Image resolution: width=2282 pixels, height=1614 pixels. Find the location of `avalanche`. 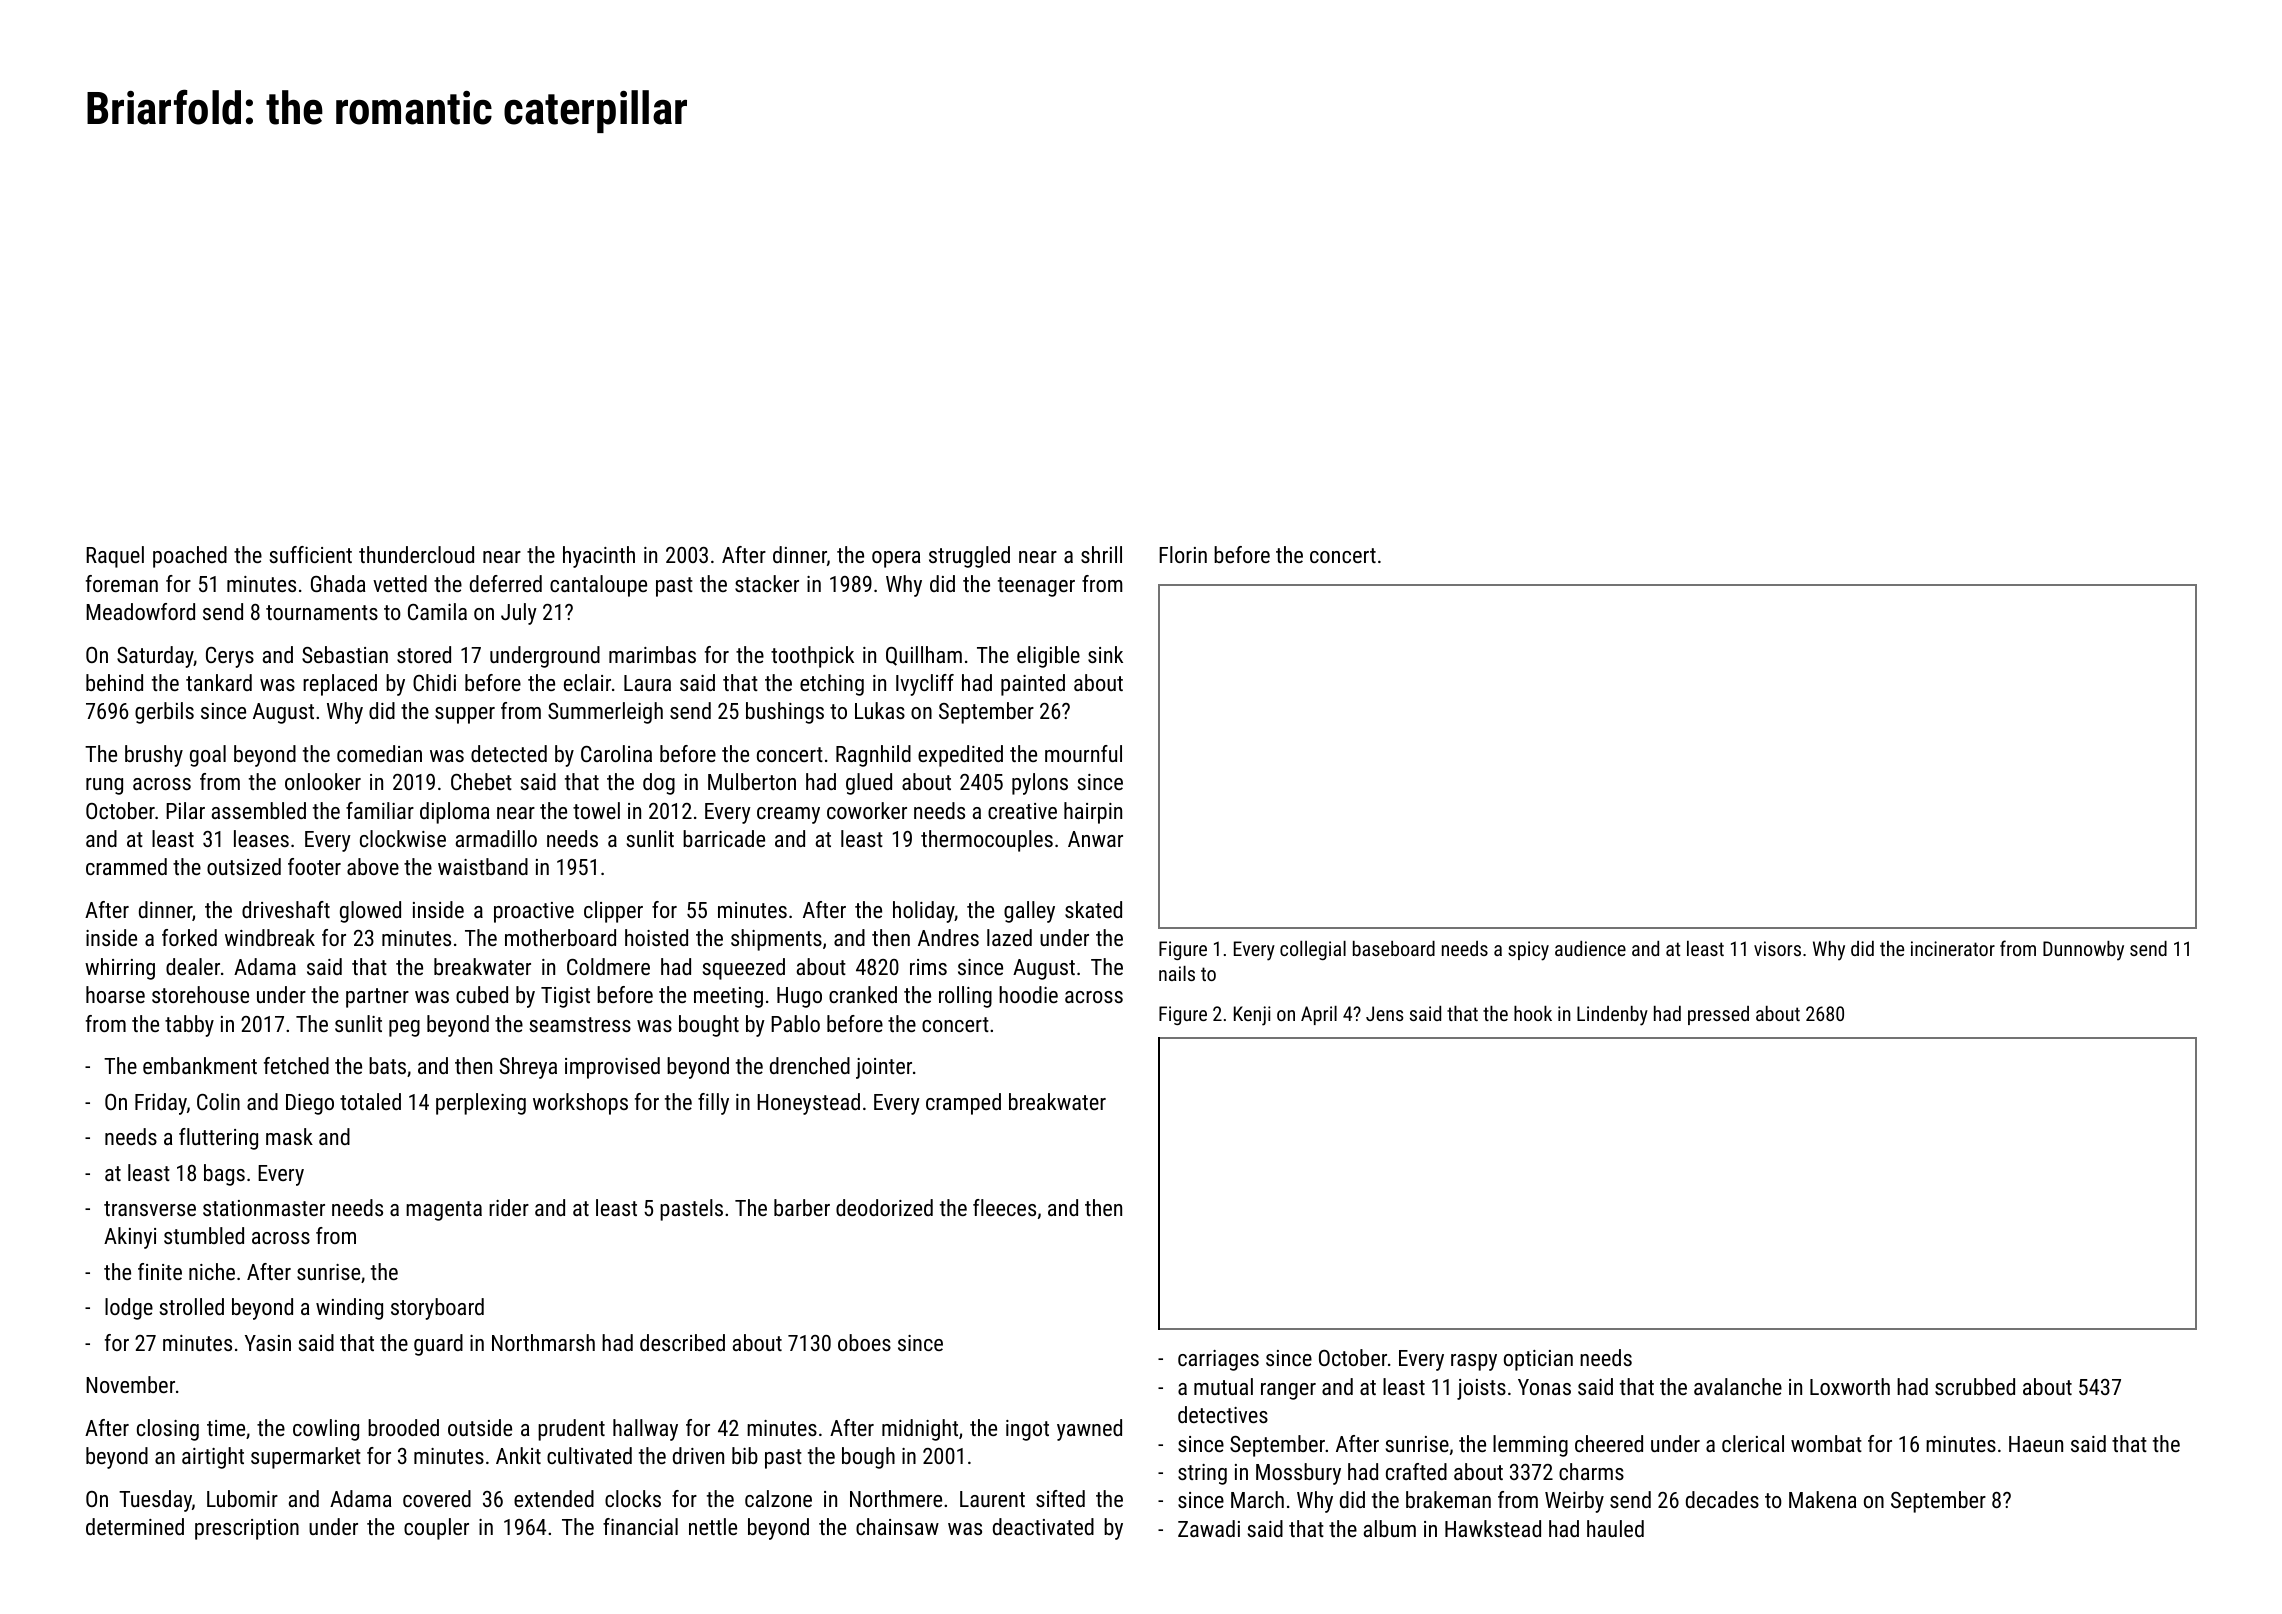

avalanche is located at coordinates (1738, 1386).
